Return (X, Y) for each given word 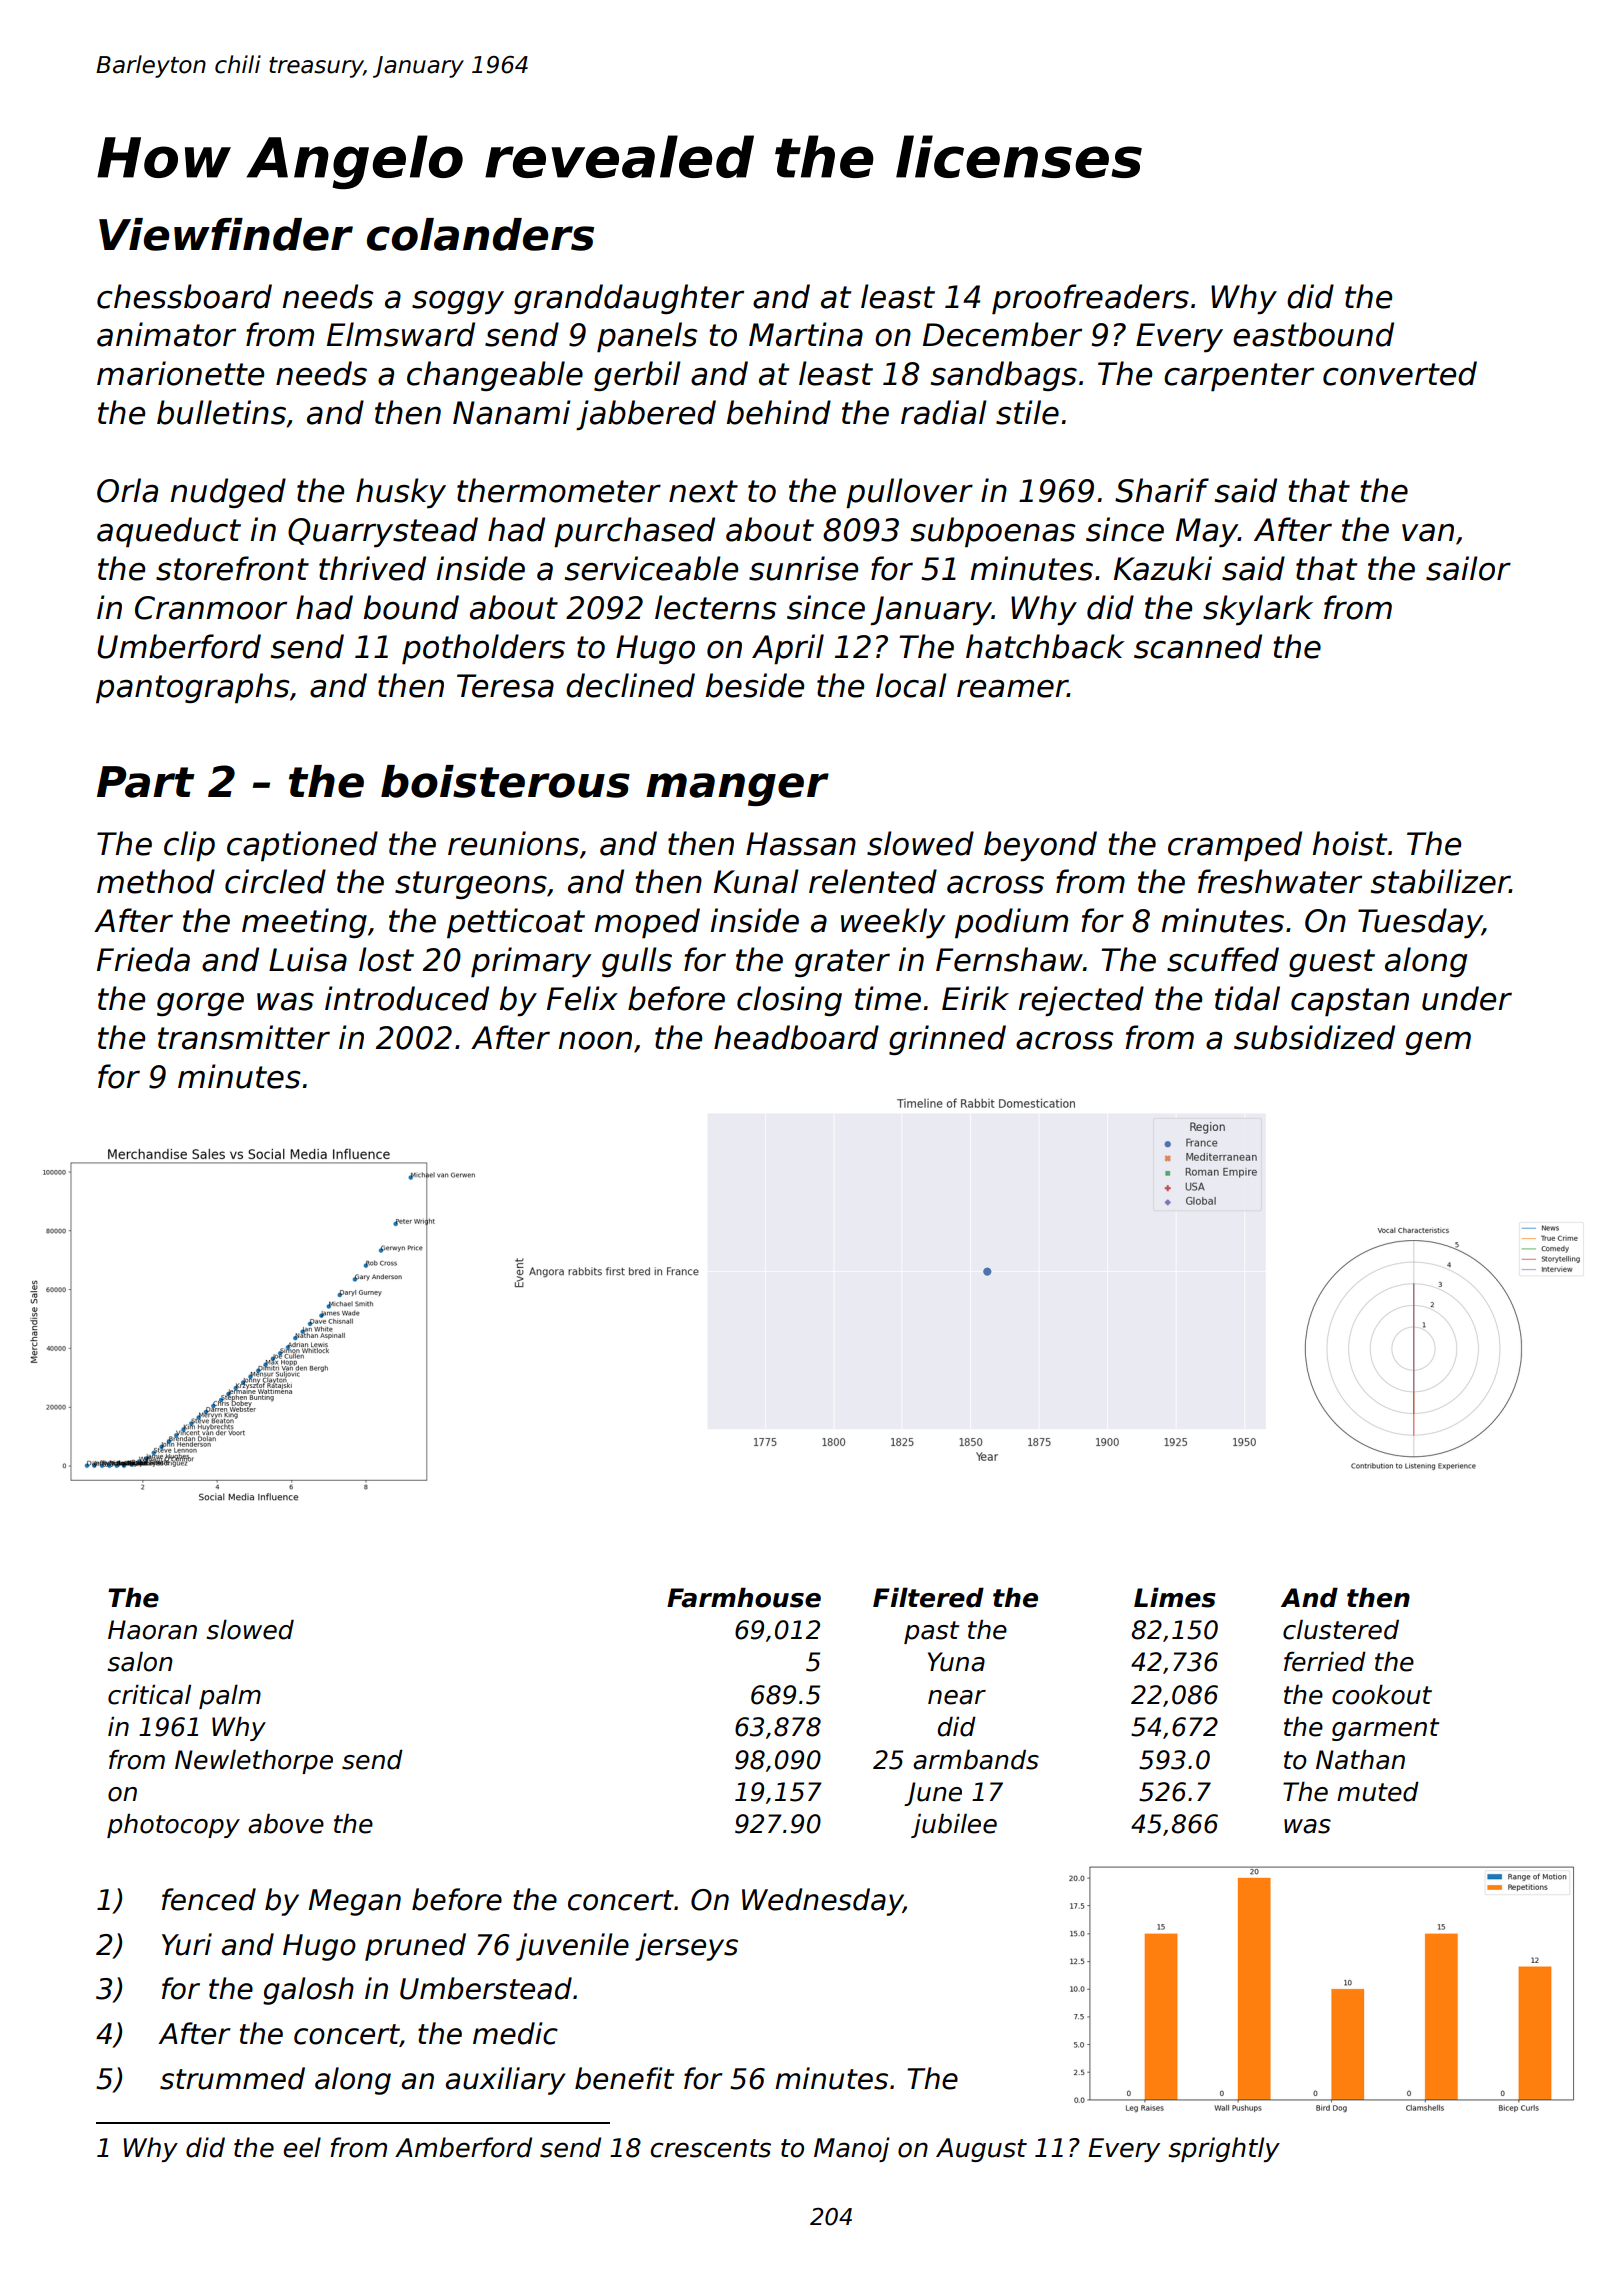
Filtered (928, 1597)
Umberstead (486, 1988)
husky (401, 493)
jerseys (686, 1947)
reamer (1012, 688)
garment (1385, 1729)
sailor (1468, 568)
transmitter (244, 1037)
